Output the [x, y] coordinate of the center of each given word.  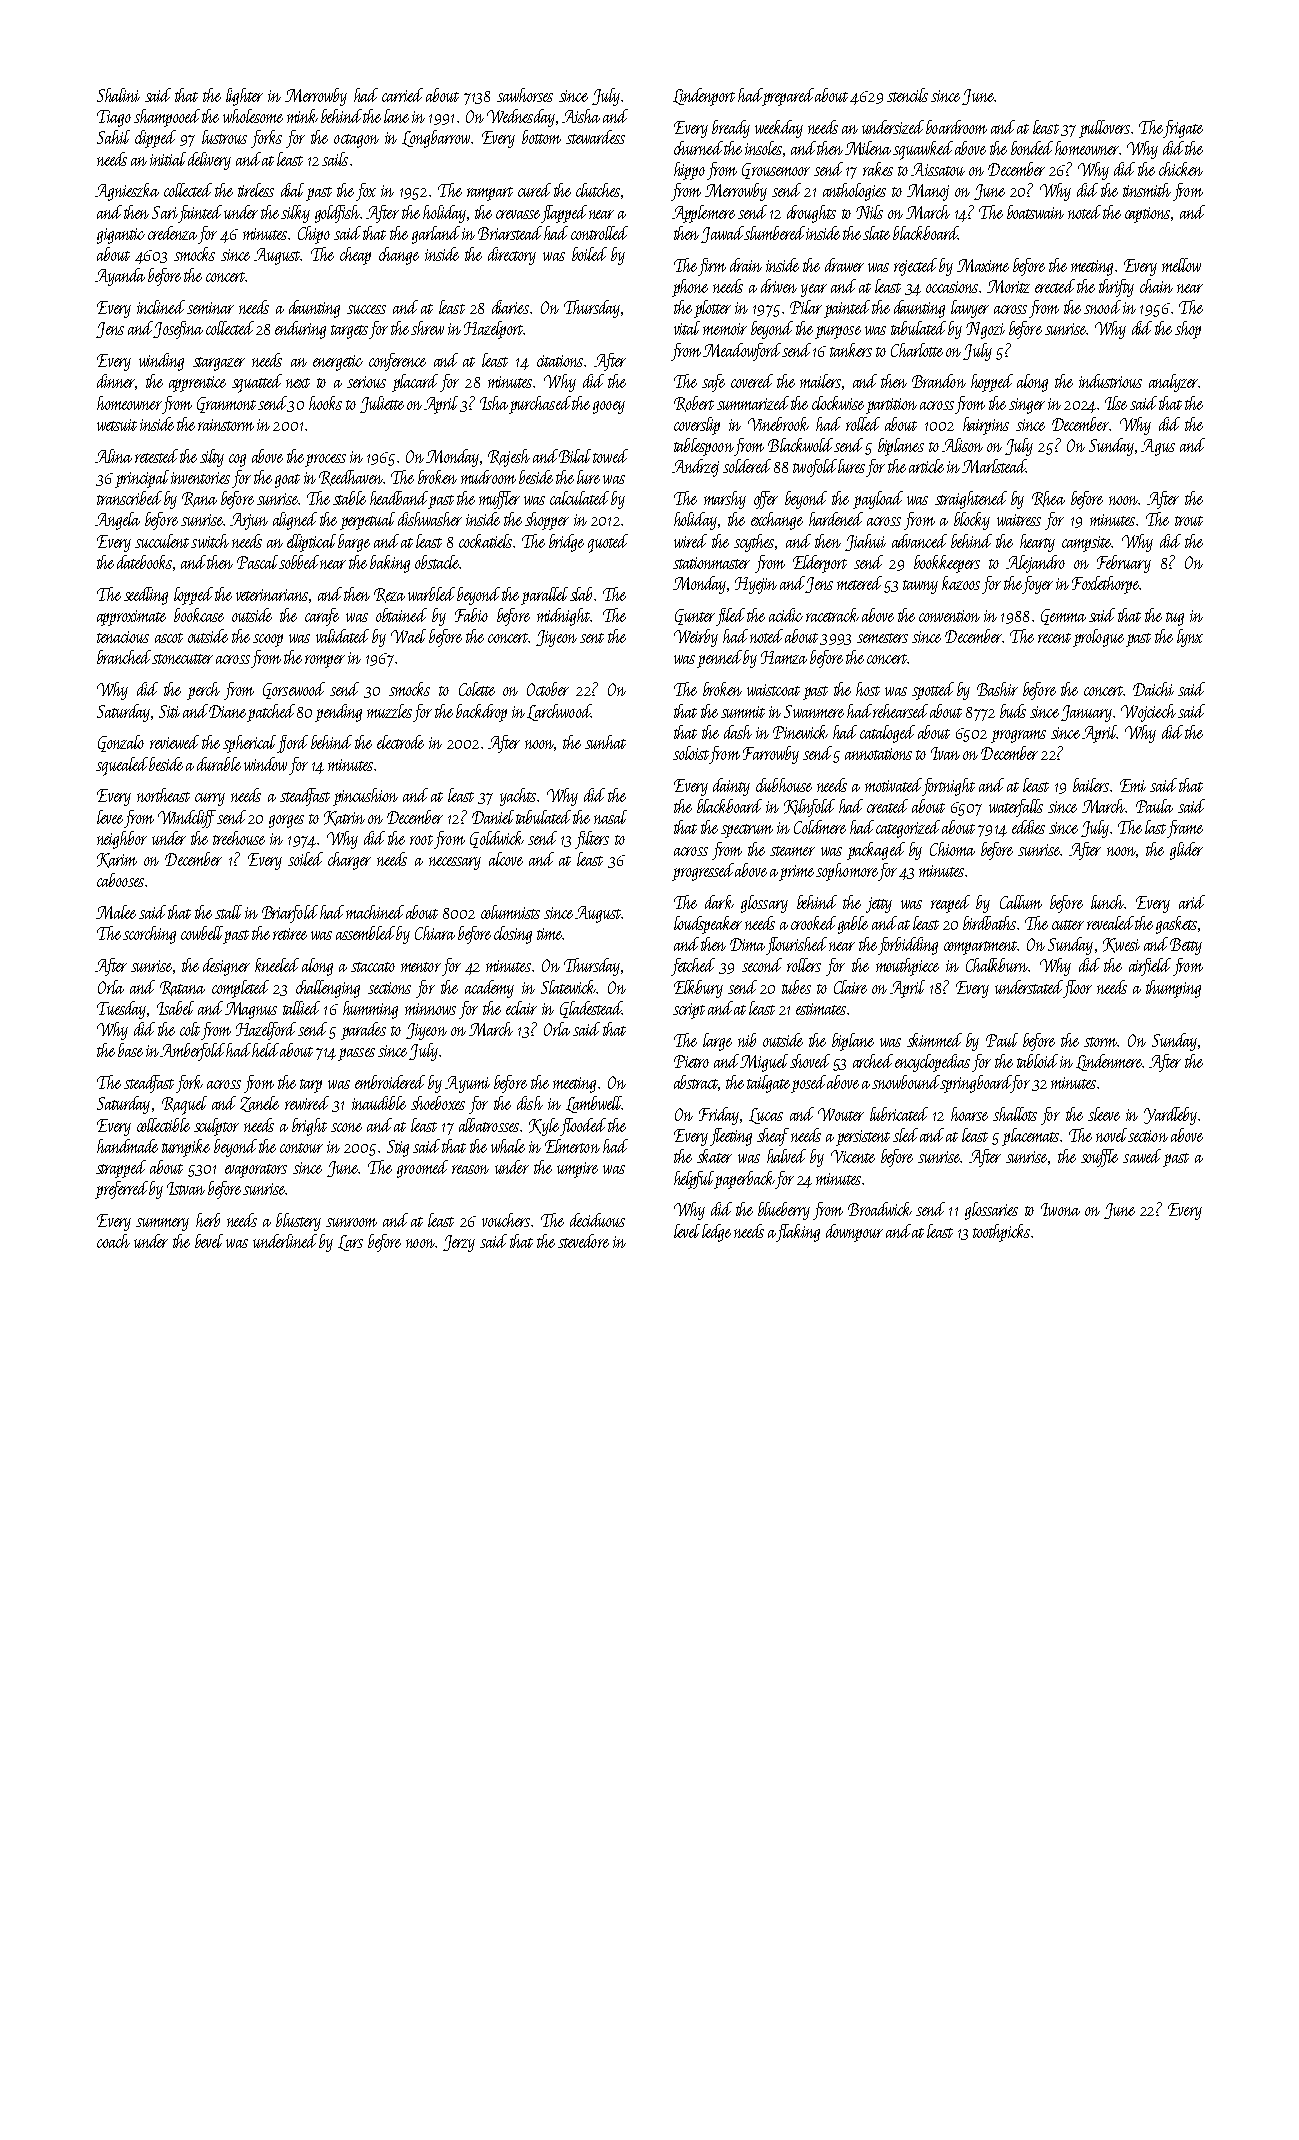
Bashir [997, 689]
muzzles [389, 711]
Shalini [118, 95]
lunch [1107, 902]
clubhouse [784, 785]
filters [592, 840]
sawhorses [525, 95]
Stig [398, 1148]
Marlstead [994, 466]
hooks [325, 403]
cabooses [120, 880]
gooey [609, 407]
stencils [907, 95]
